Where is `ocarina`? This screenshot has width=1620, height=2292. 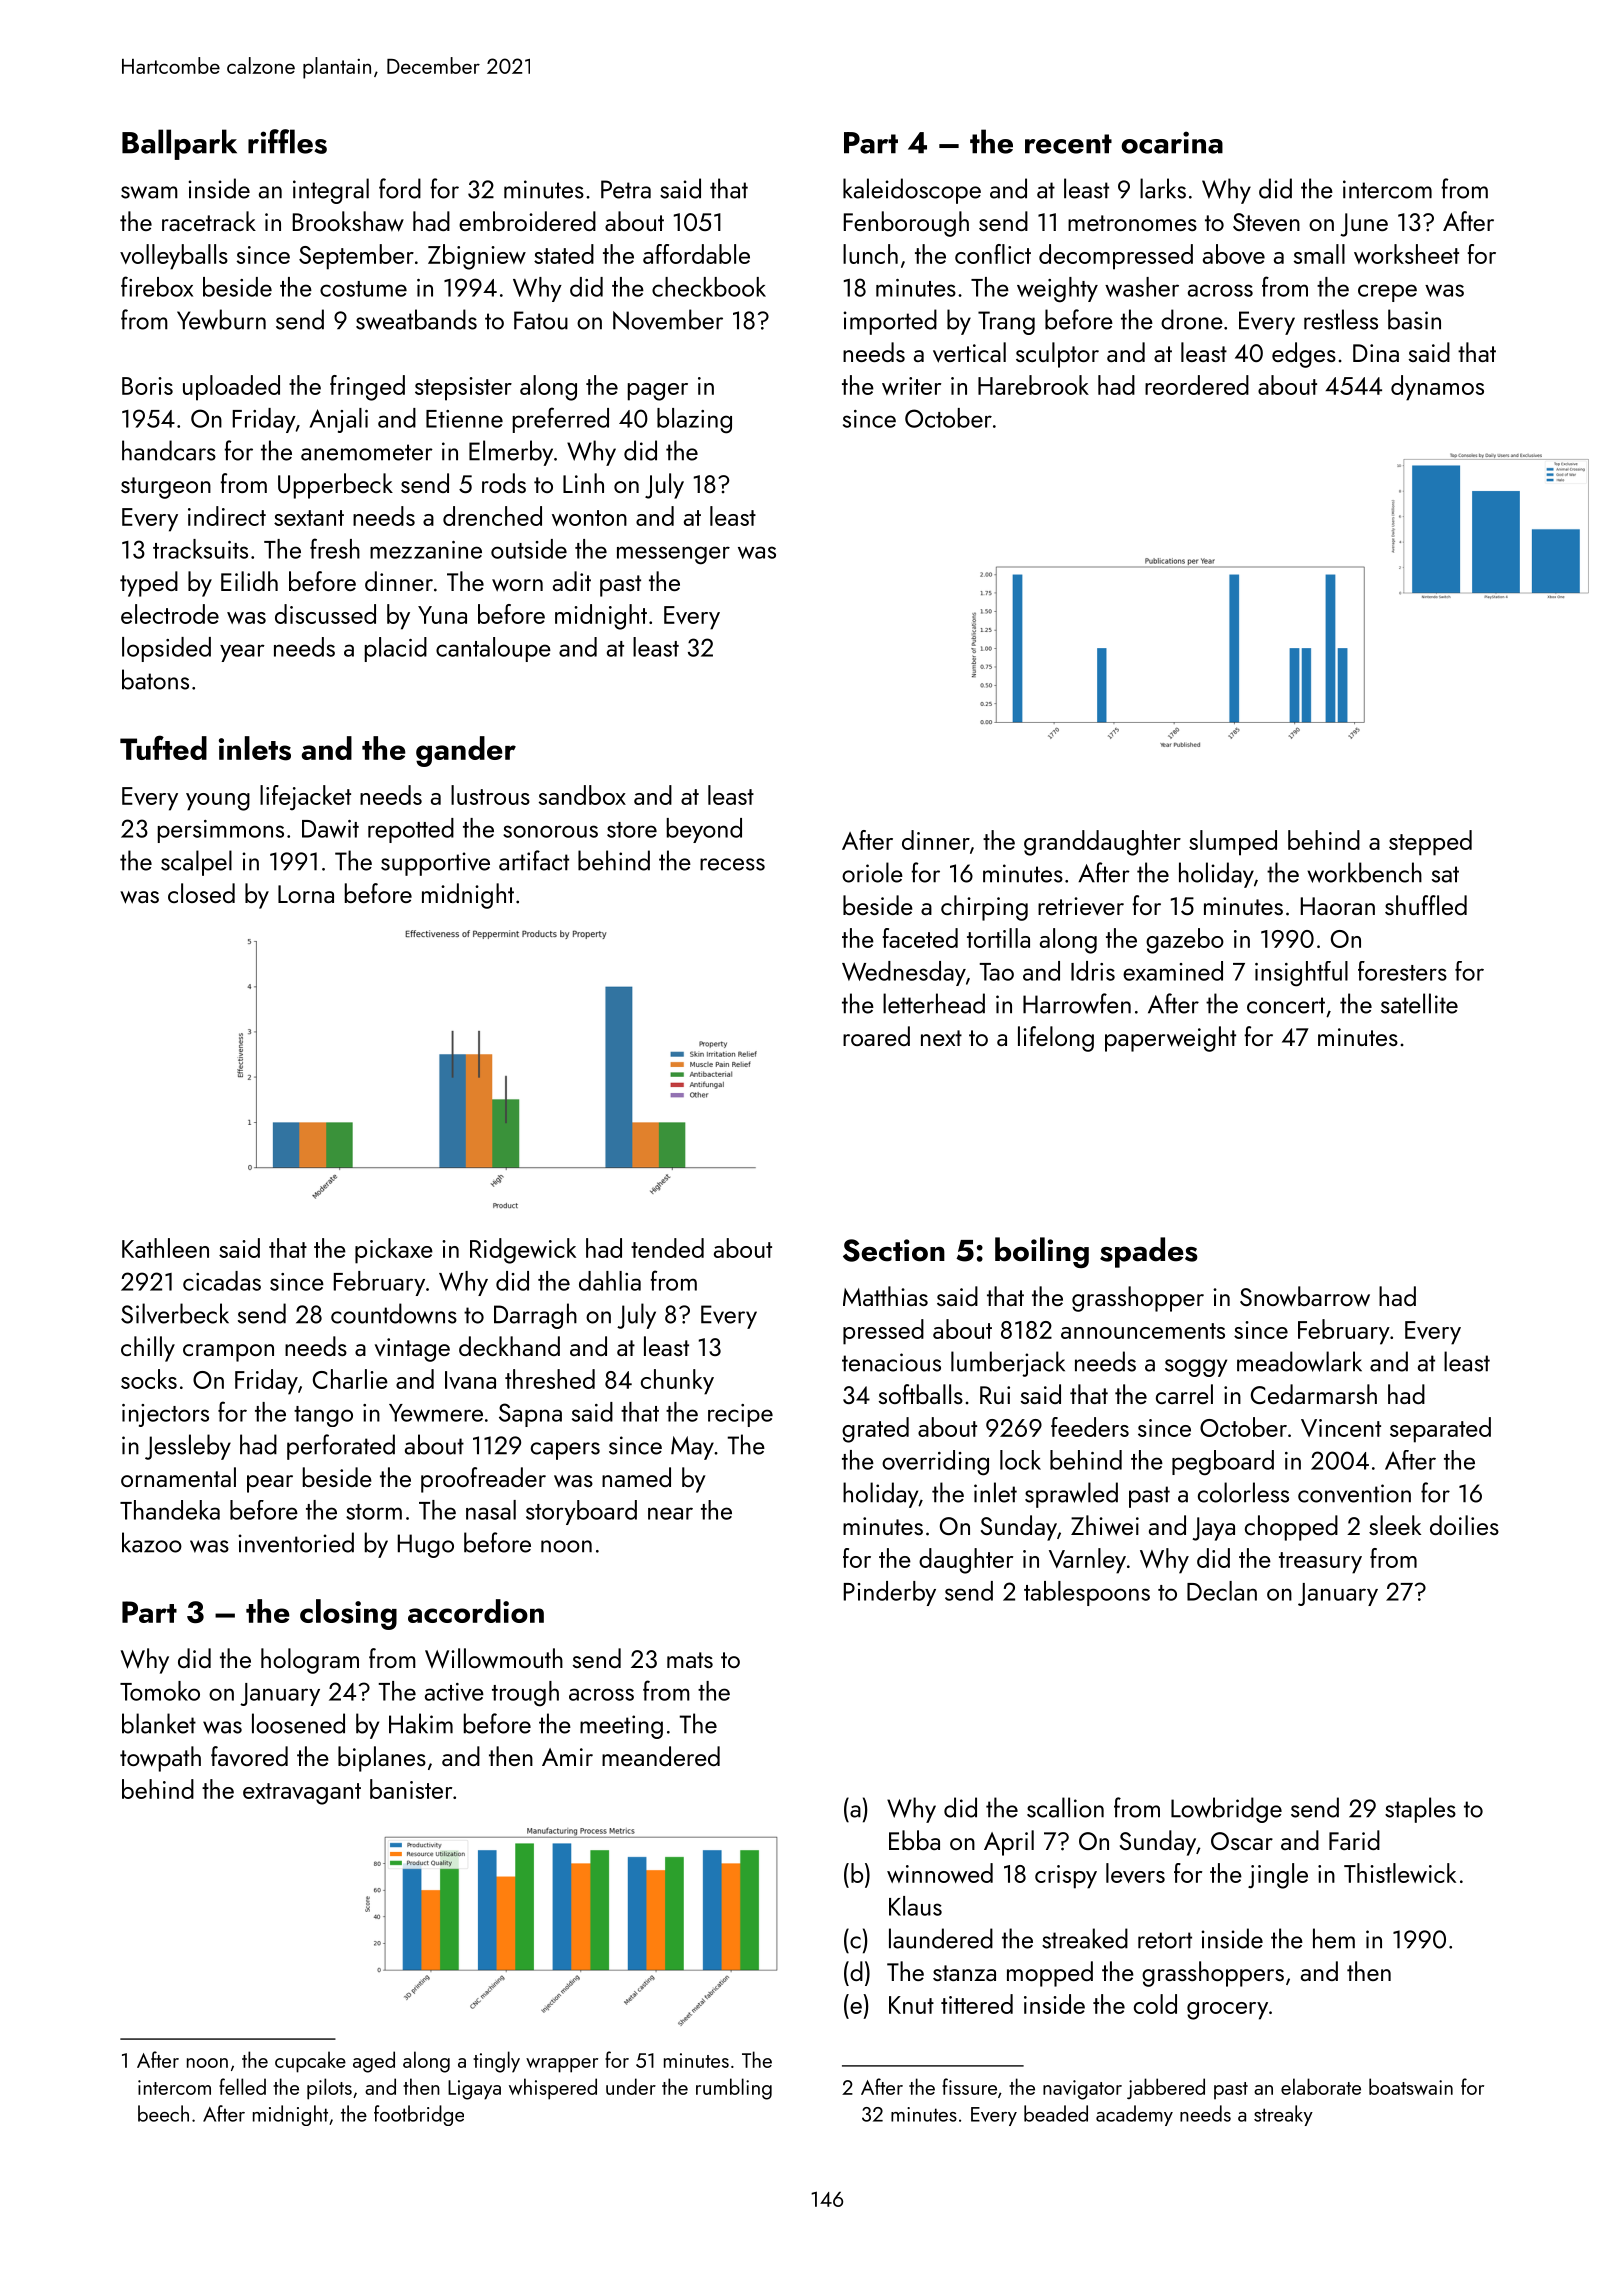
ocarina is located at coordinates (1172, 142).
